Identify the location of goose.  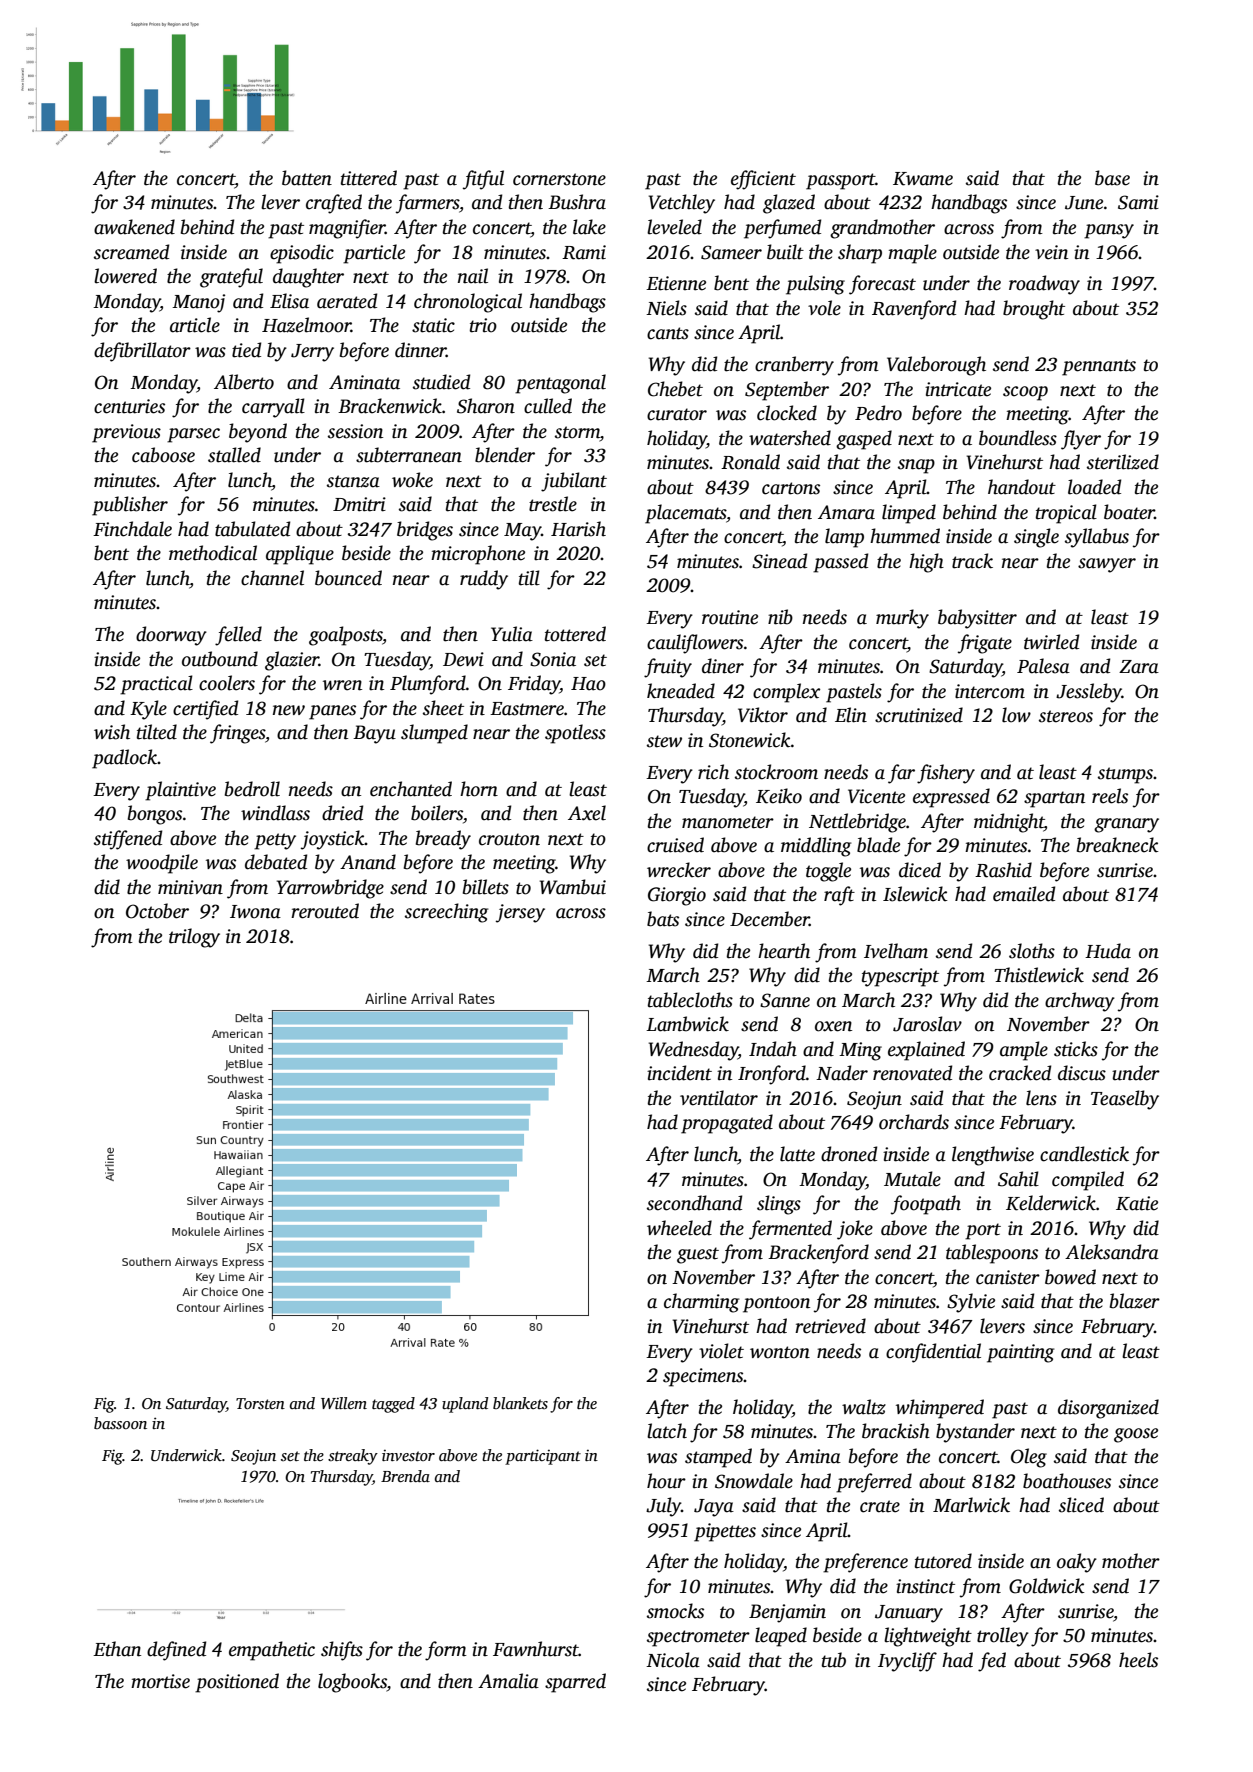
(1136, 1435).
